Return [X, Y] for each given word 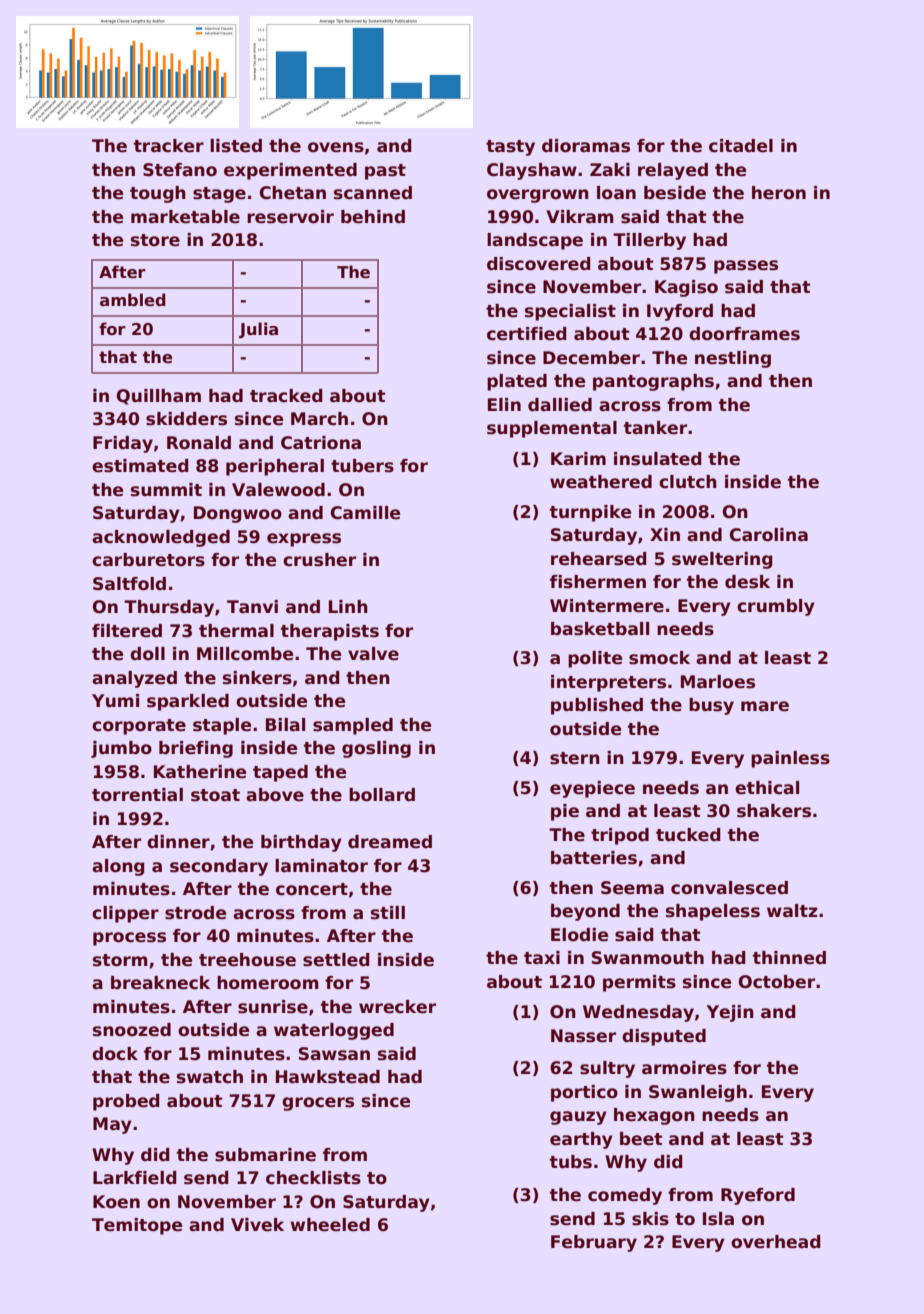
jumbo [121, 749]
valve [373, 654]
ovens [336, 147]
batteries [594, 858]
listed [236, 146]
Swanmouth [648, 958]
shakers [774, 811]
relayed [673, 171]
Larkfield [135, 1178]
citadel [741, 146]
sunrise [273, 1007]
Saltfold [129, 584]
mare [765, 706]
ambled [133, 300]
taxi [542, 958]
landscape [535, 241]
